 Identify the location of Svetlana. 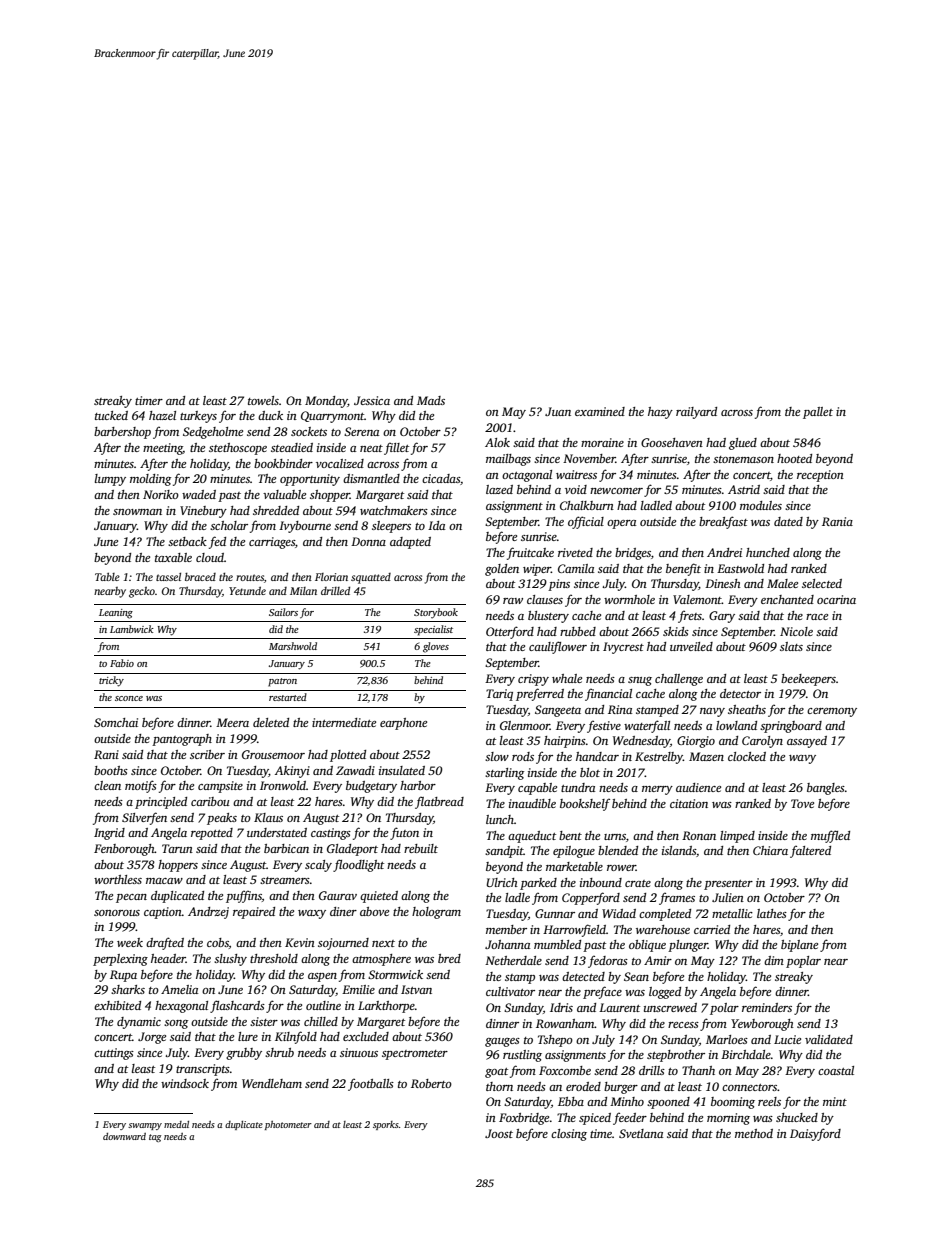
(641, 1133).
